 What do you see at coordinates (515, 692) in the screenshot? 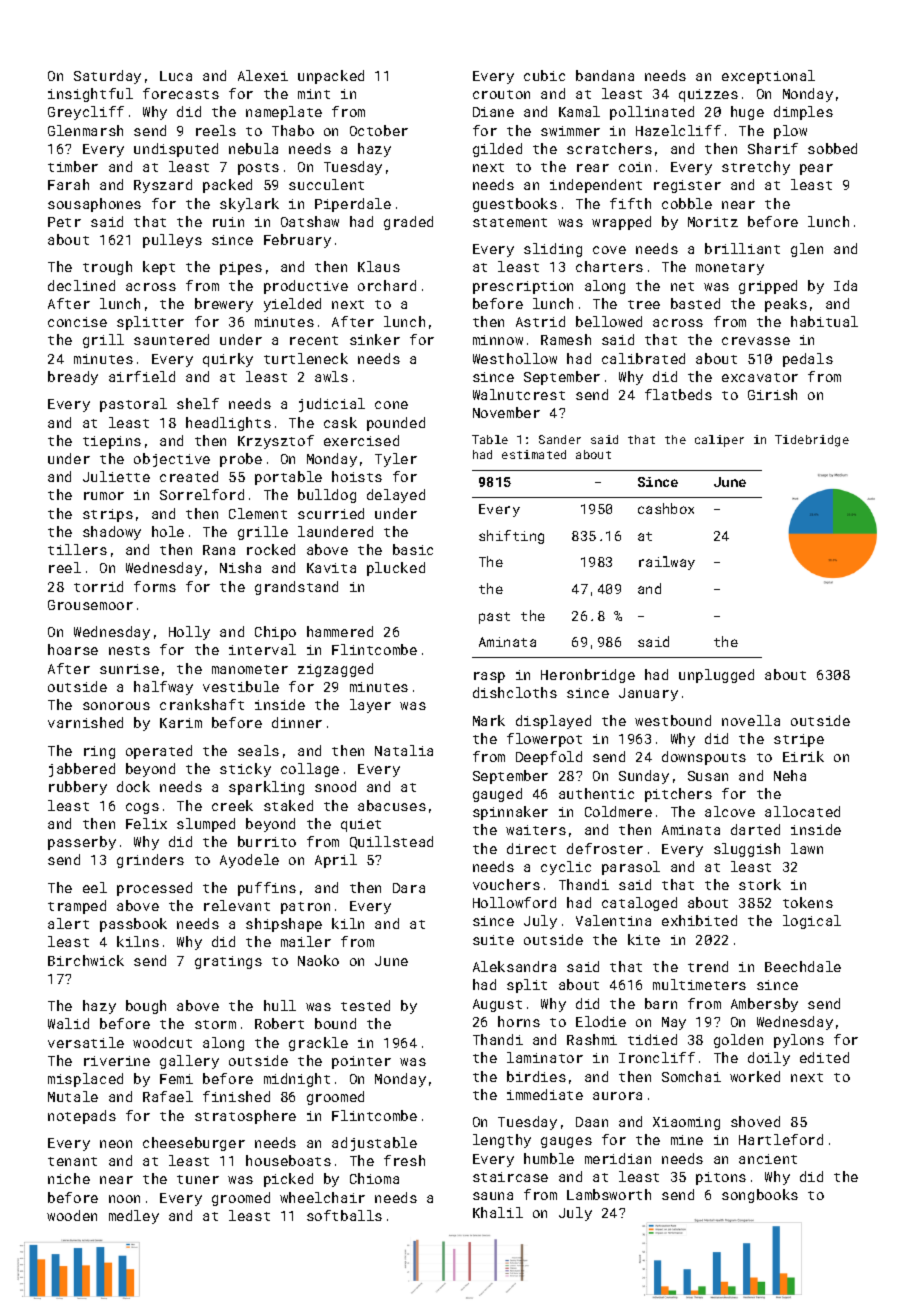
I see `dishcloths` at bounding box center [515, 692].
